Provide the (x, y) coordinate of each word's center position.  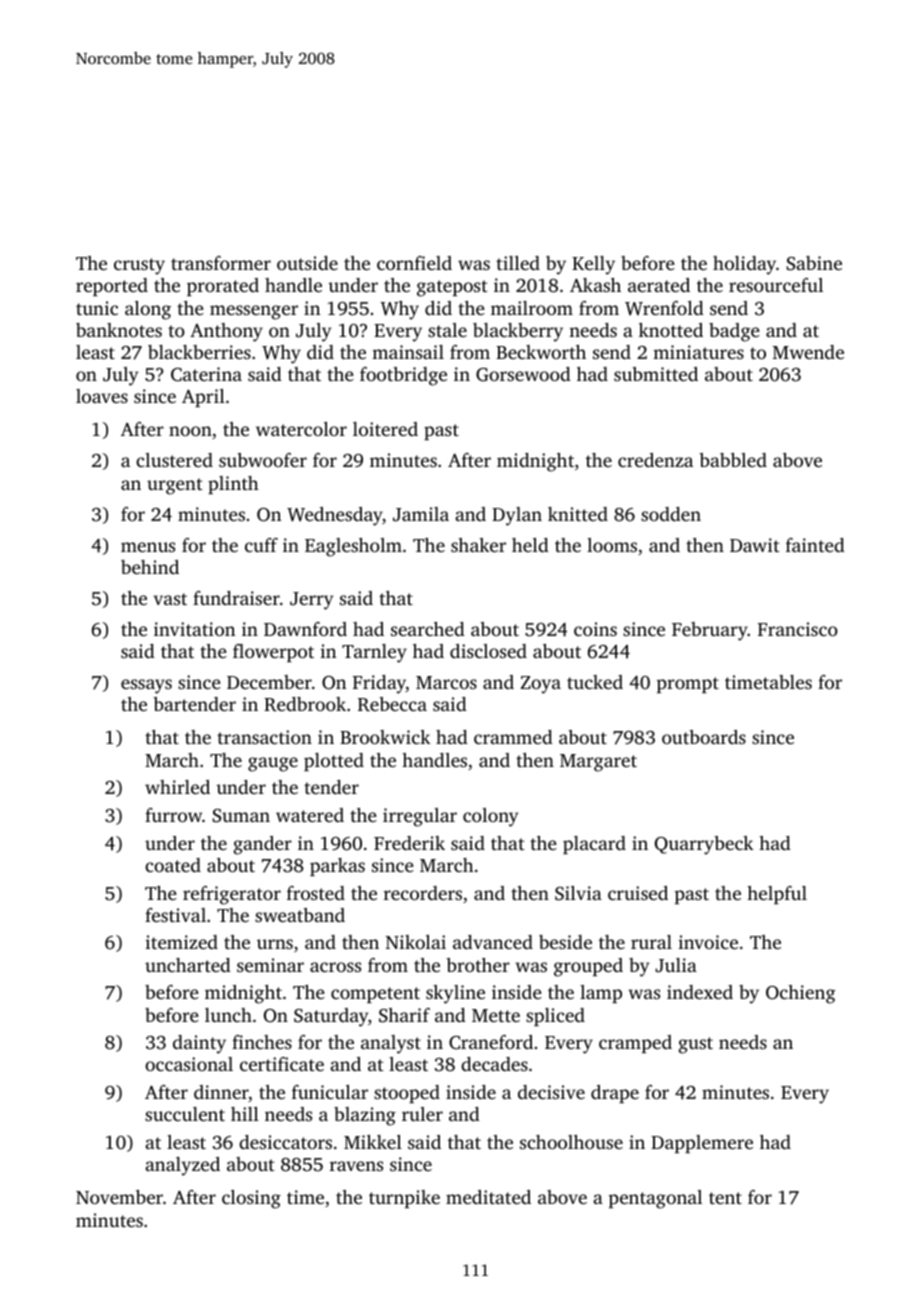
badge (734, 332)
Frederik (409, 843)
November (119, 1197)
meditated (488, 1197)
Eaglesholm (353, 547)
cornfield (414, 263)
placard (594, 845)
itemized (181, 942)
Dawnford (305, 629)
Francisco (798, 629)
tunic (97, 308)
